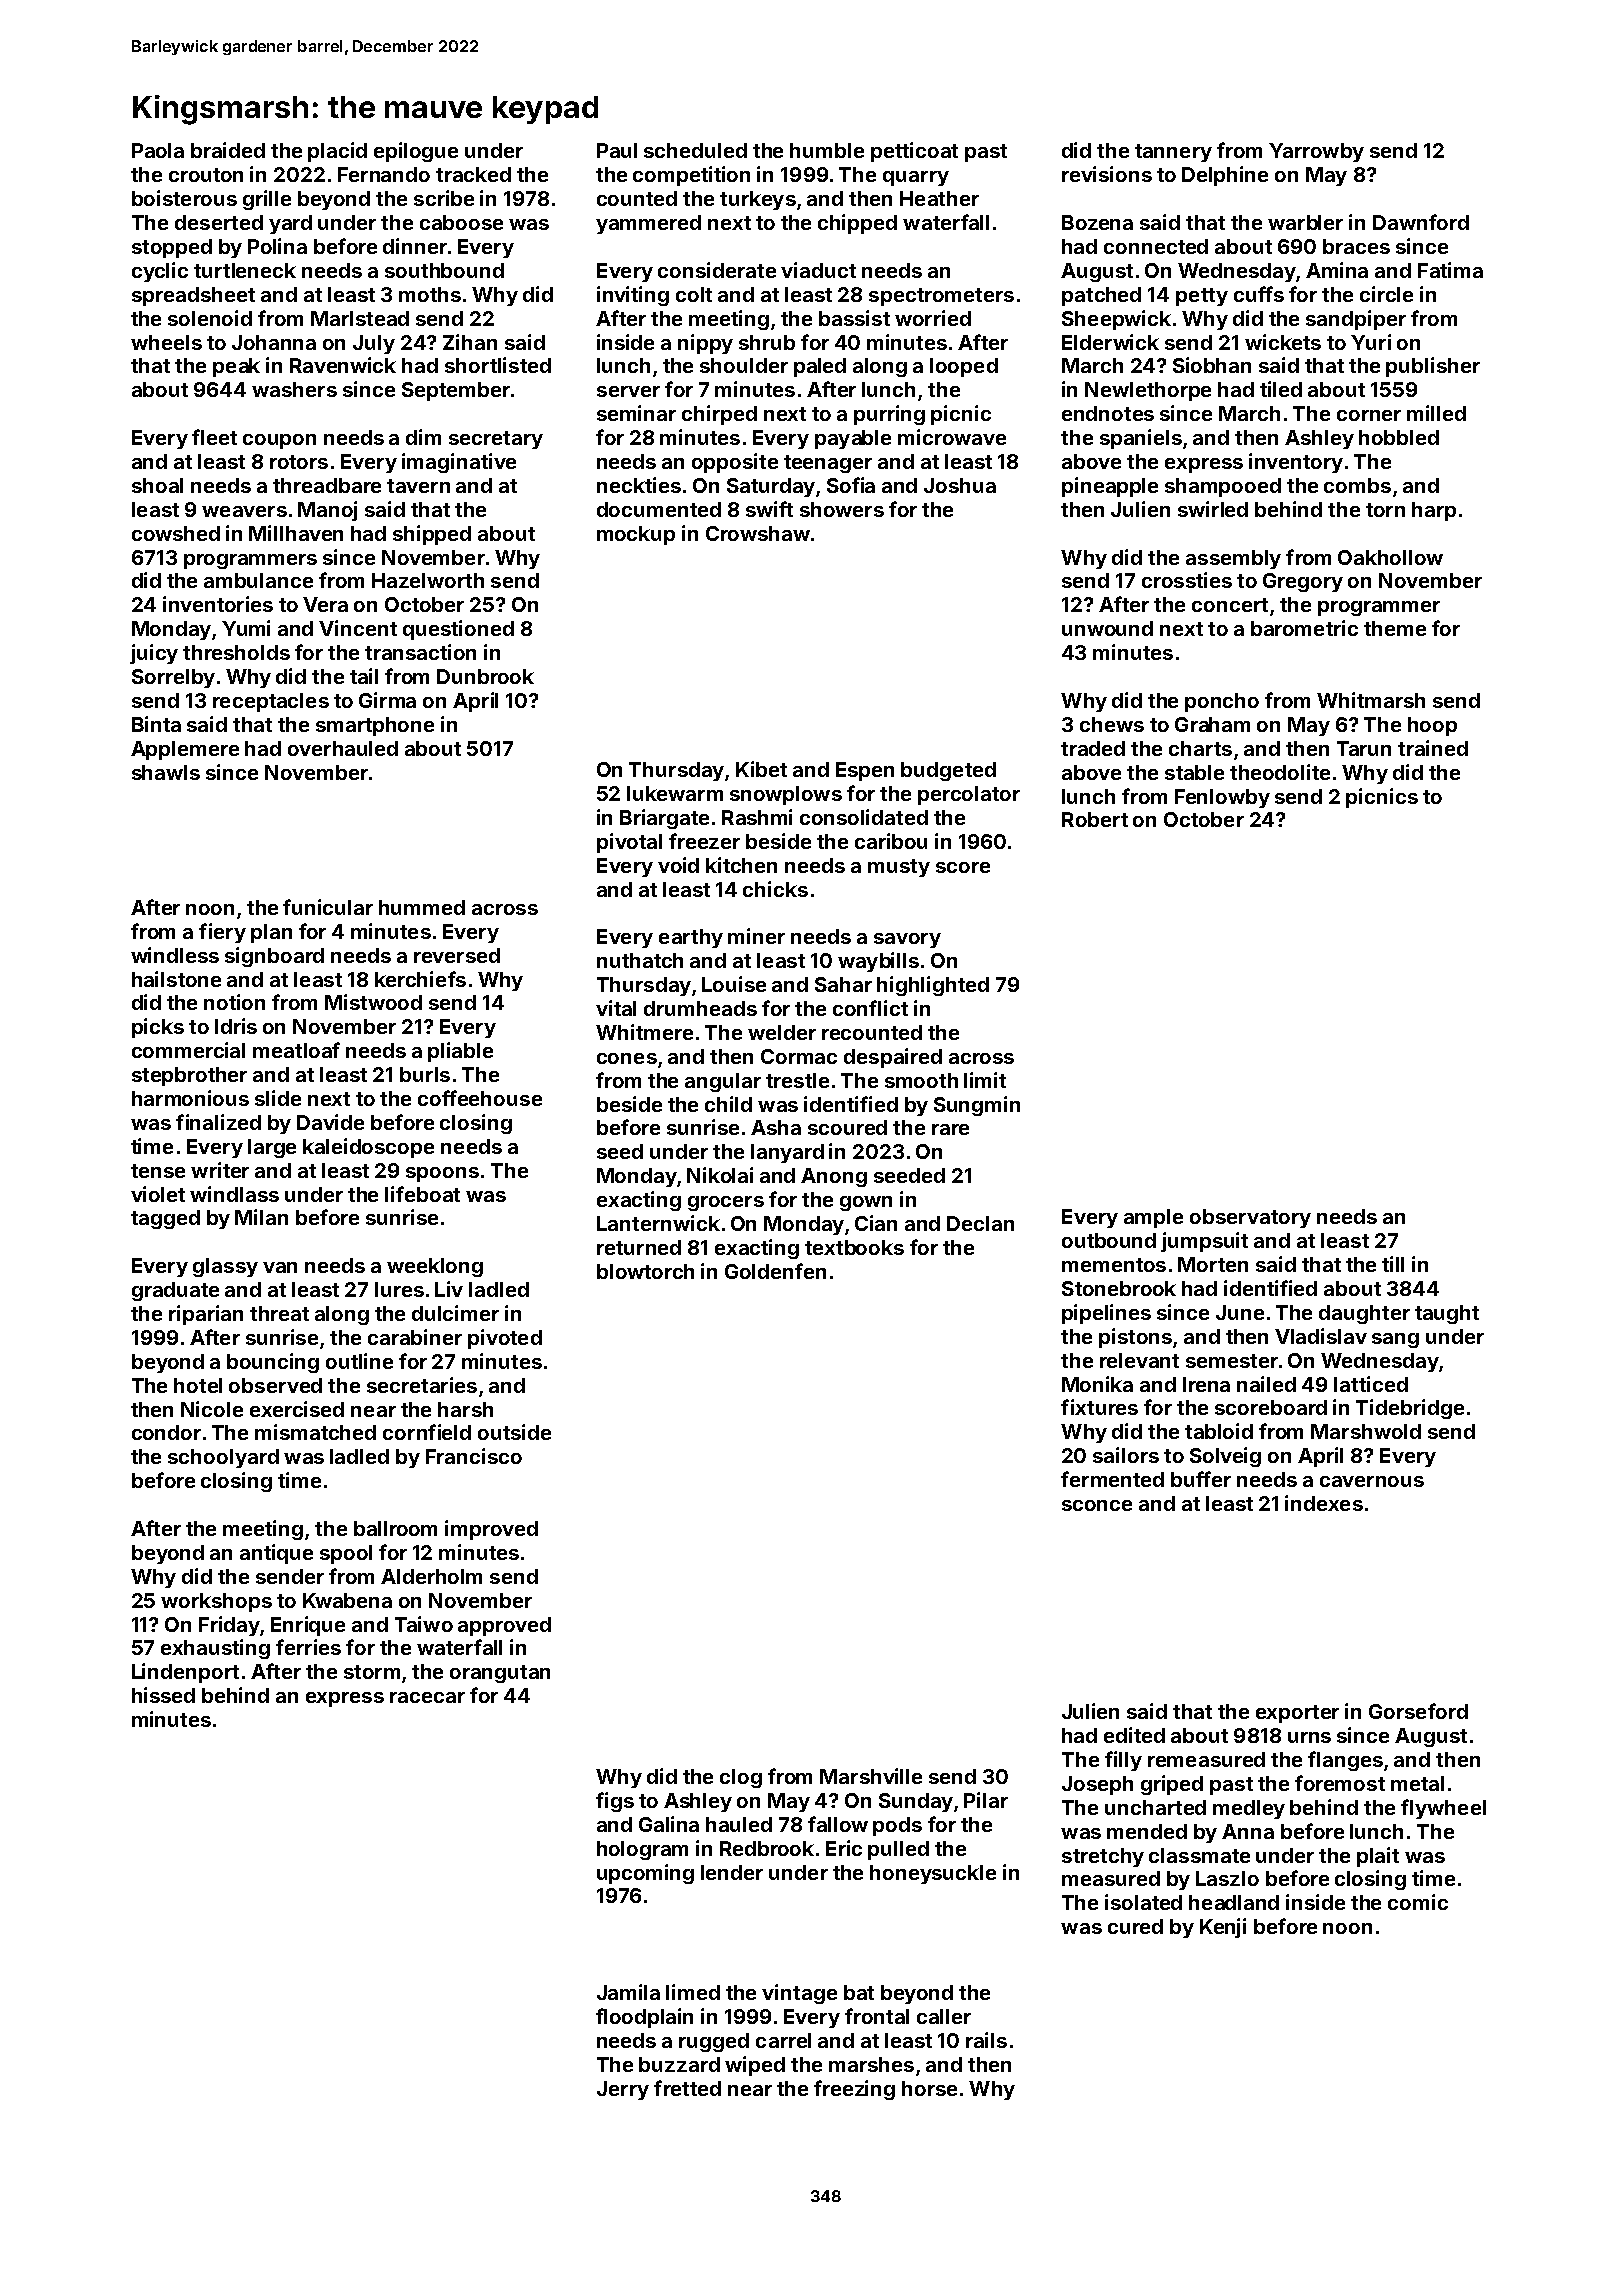 Image resolution: width=1620 pixels, height=2292 pixels. What do you see at coordinates (675, 793) in the screenshot?
I see `lukewarm` at bounding box center [675, 793].
